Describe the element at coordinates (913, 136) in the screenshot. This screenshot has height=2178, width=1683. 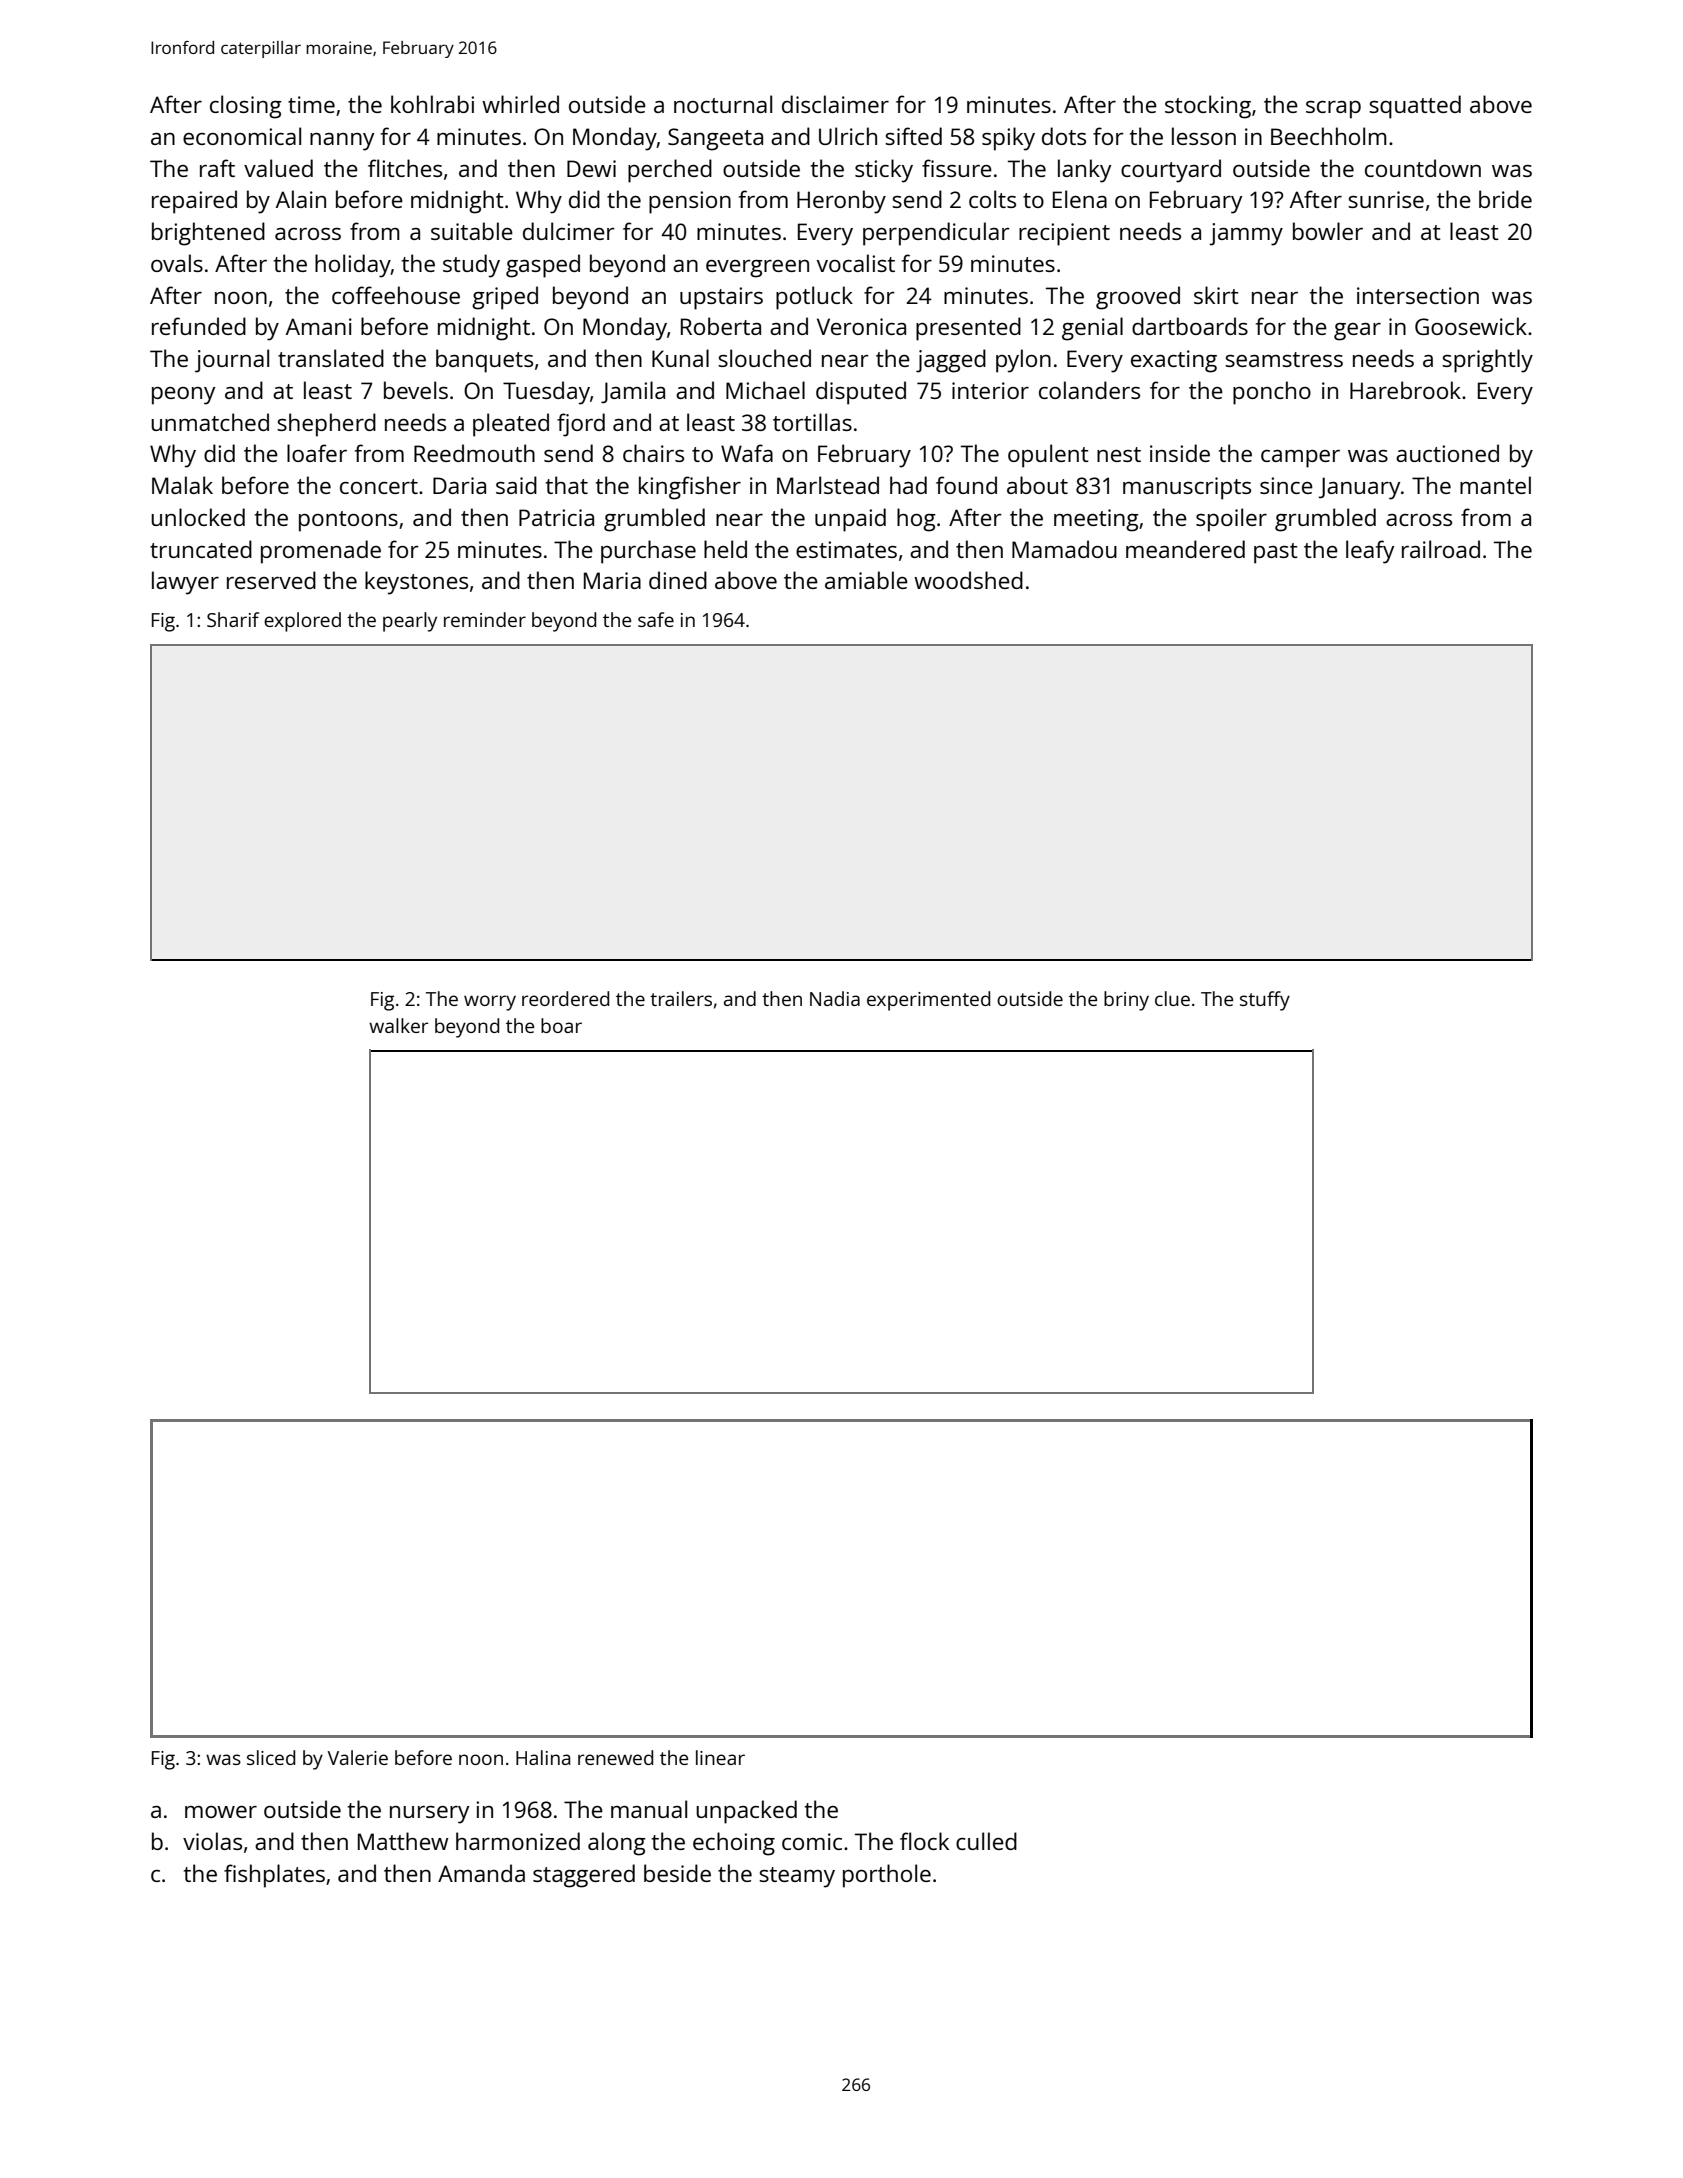
I see `sifted` at that location.
